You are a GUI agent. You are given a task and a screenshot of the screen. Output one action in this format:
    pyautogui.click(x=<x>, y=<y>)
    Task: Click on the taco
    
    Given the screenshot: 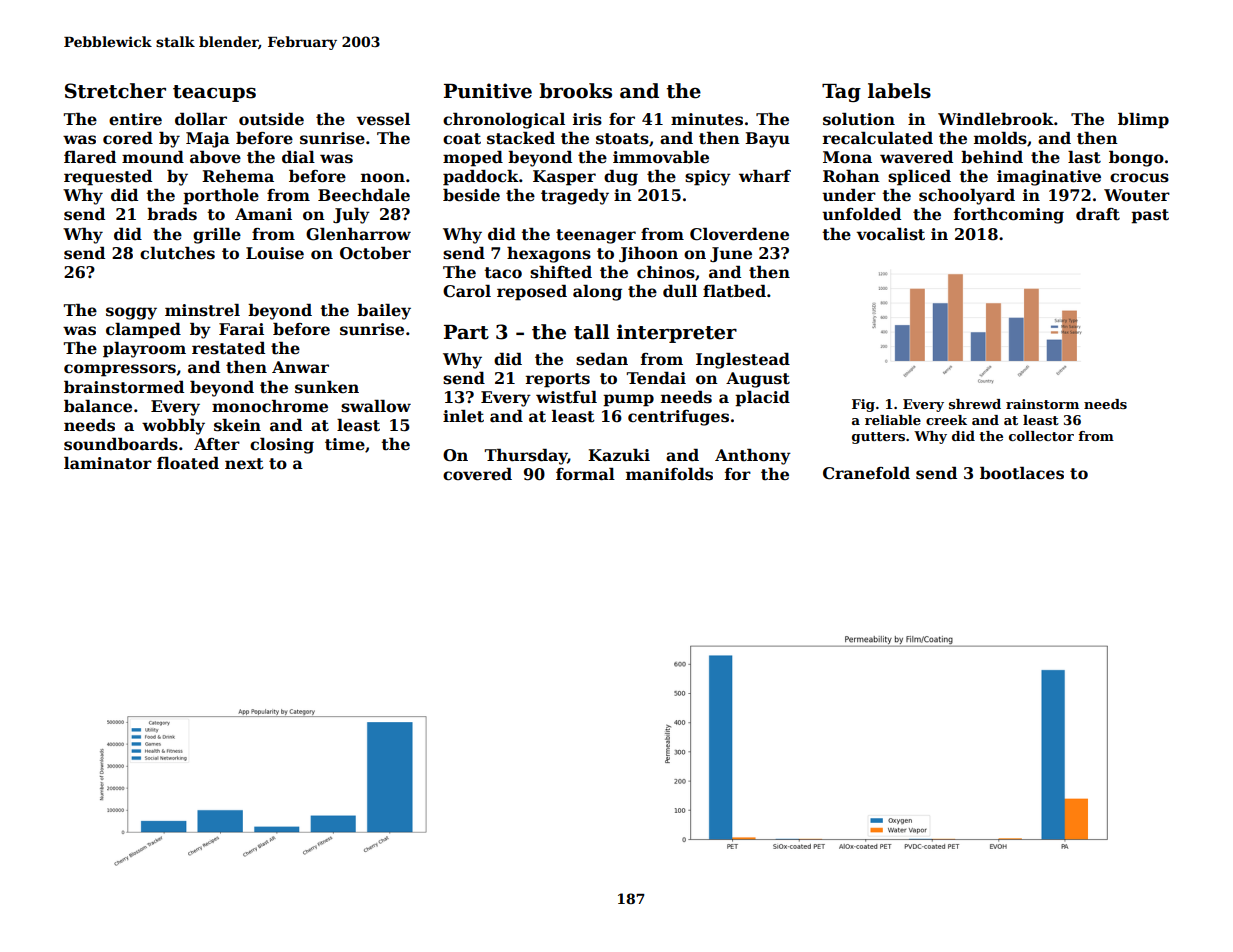 What is the action you would take?
    pyautogui.click(x=503, y=273)
